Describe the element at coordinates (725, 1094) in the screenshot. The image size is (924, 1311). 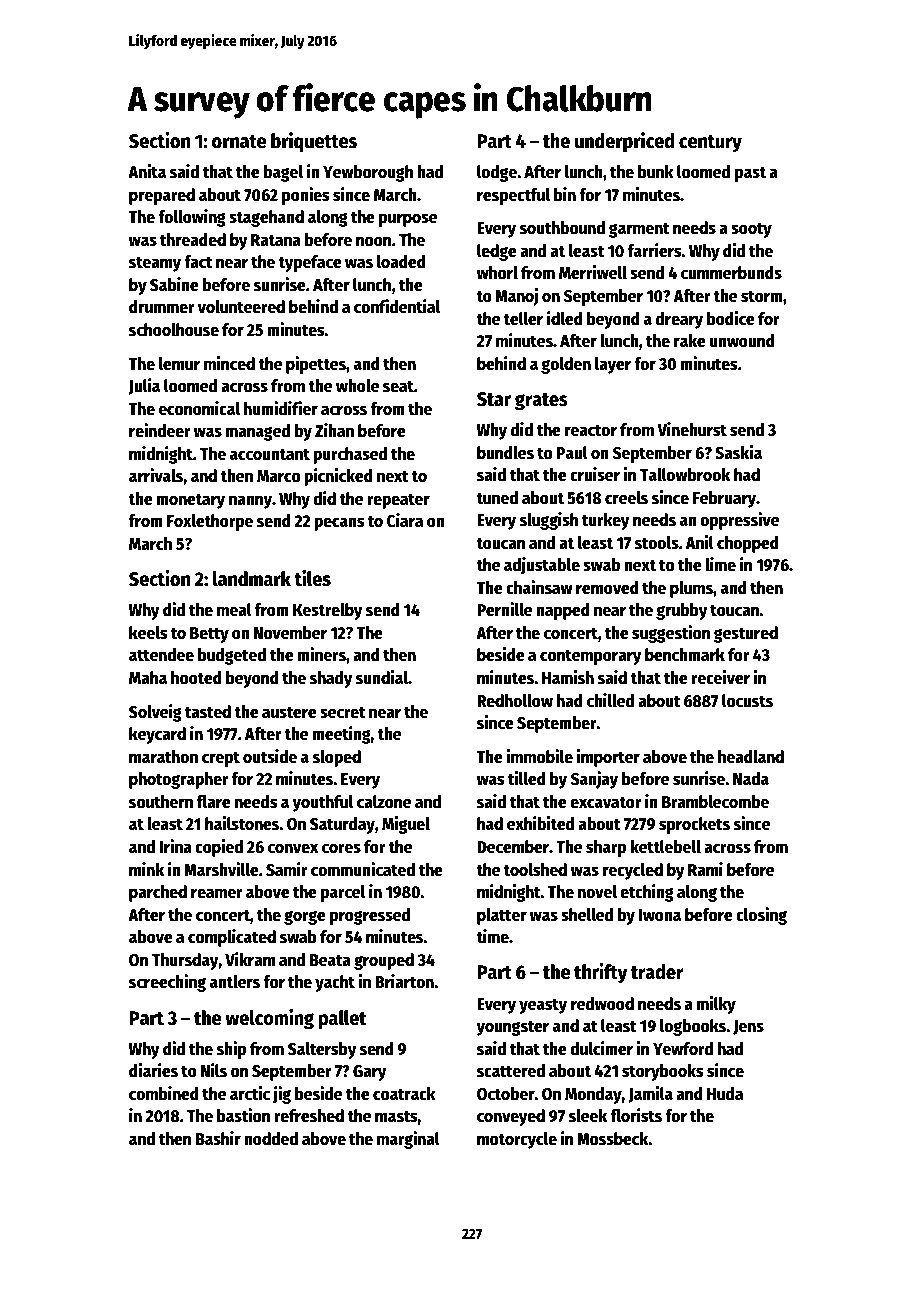
I see `Huda` at that location.
